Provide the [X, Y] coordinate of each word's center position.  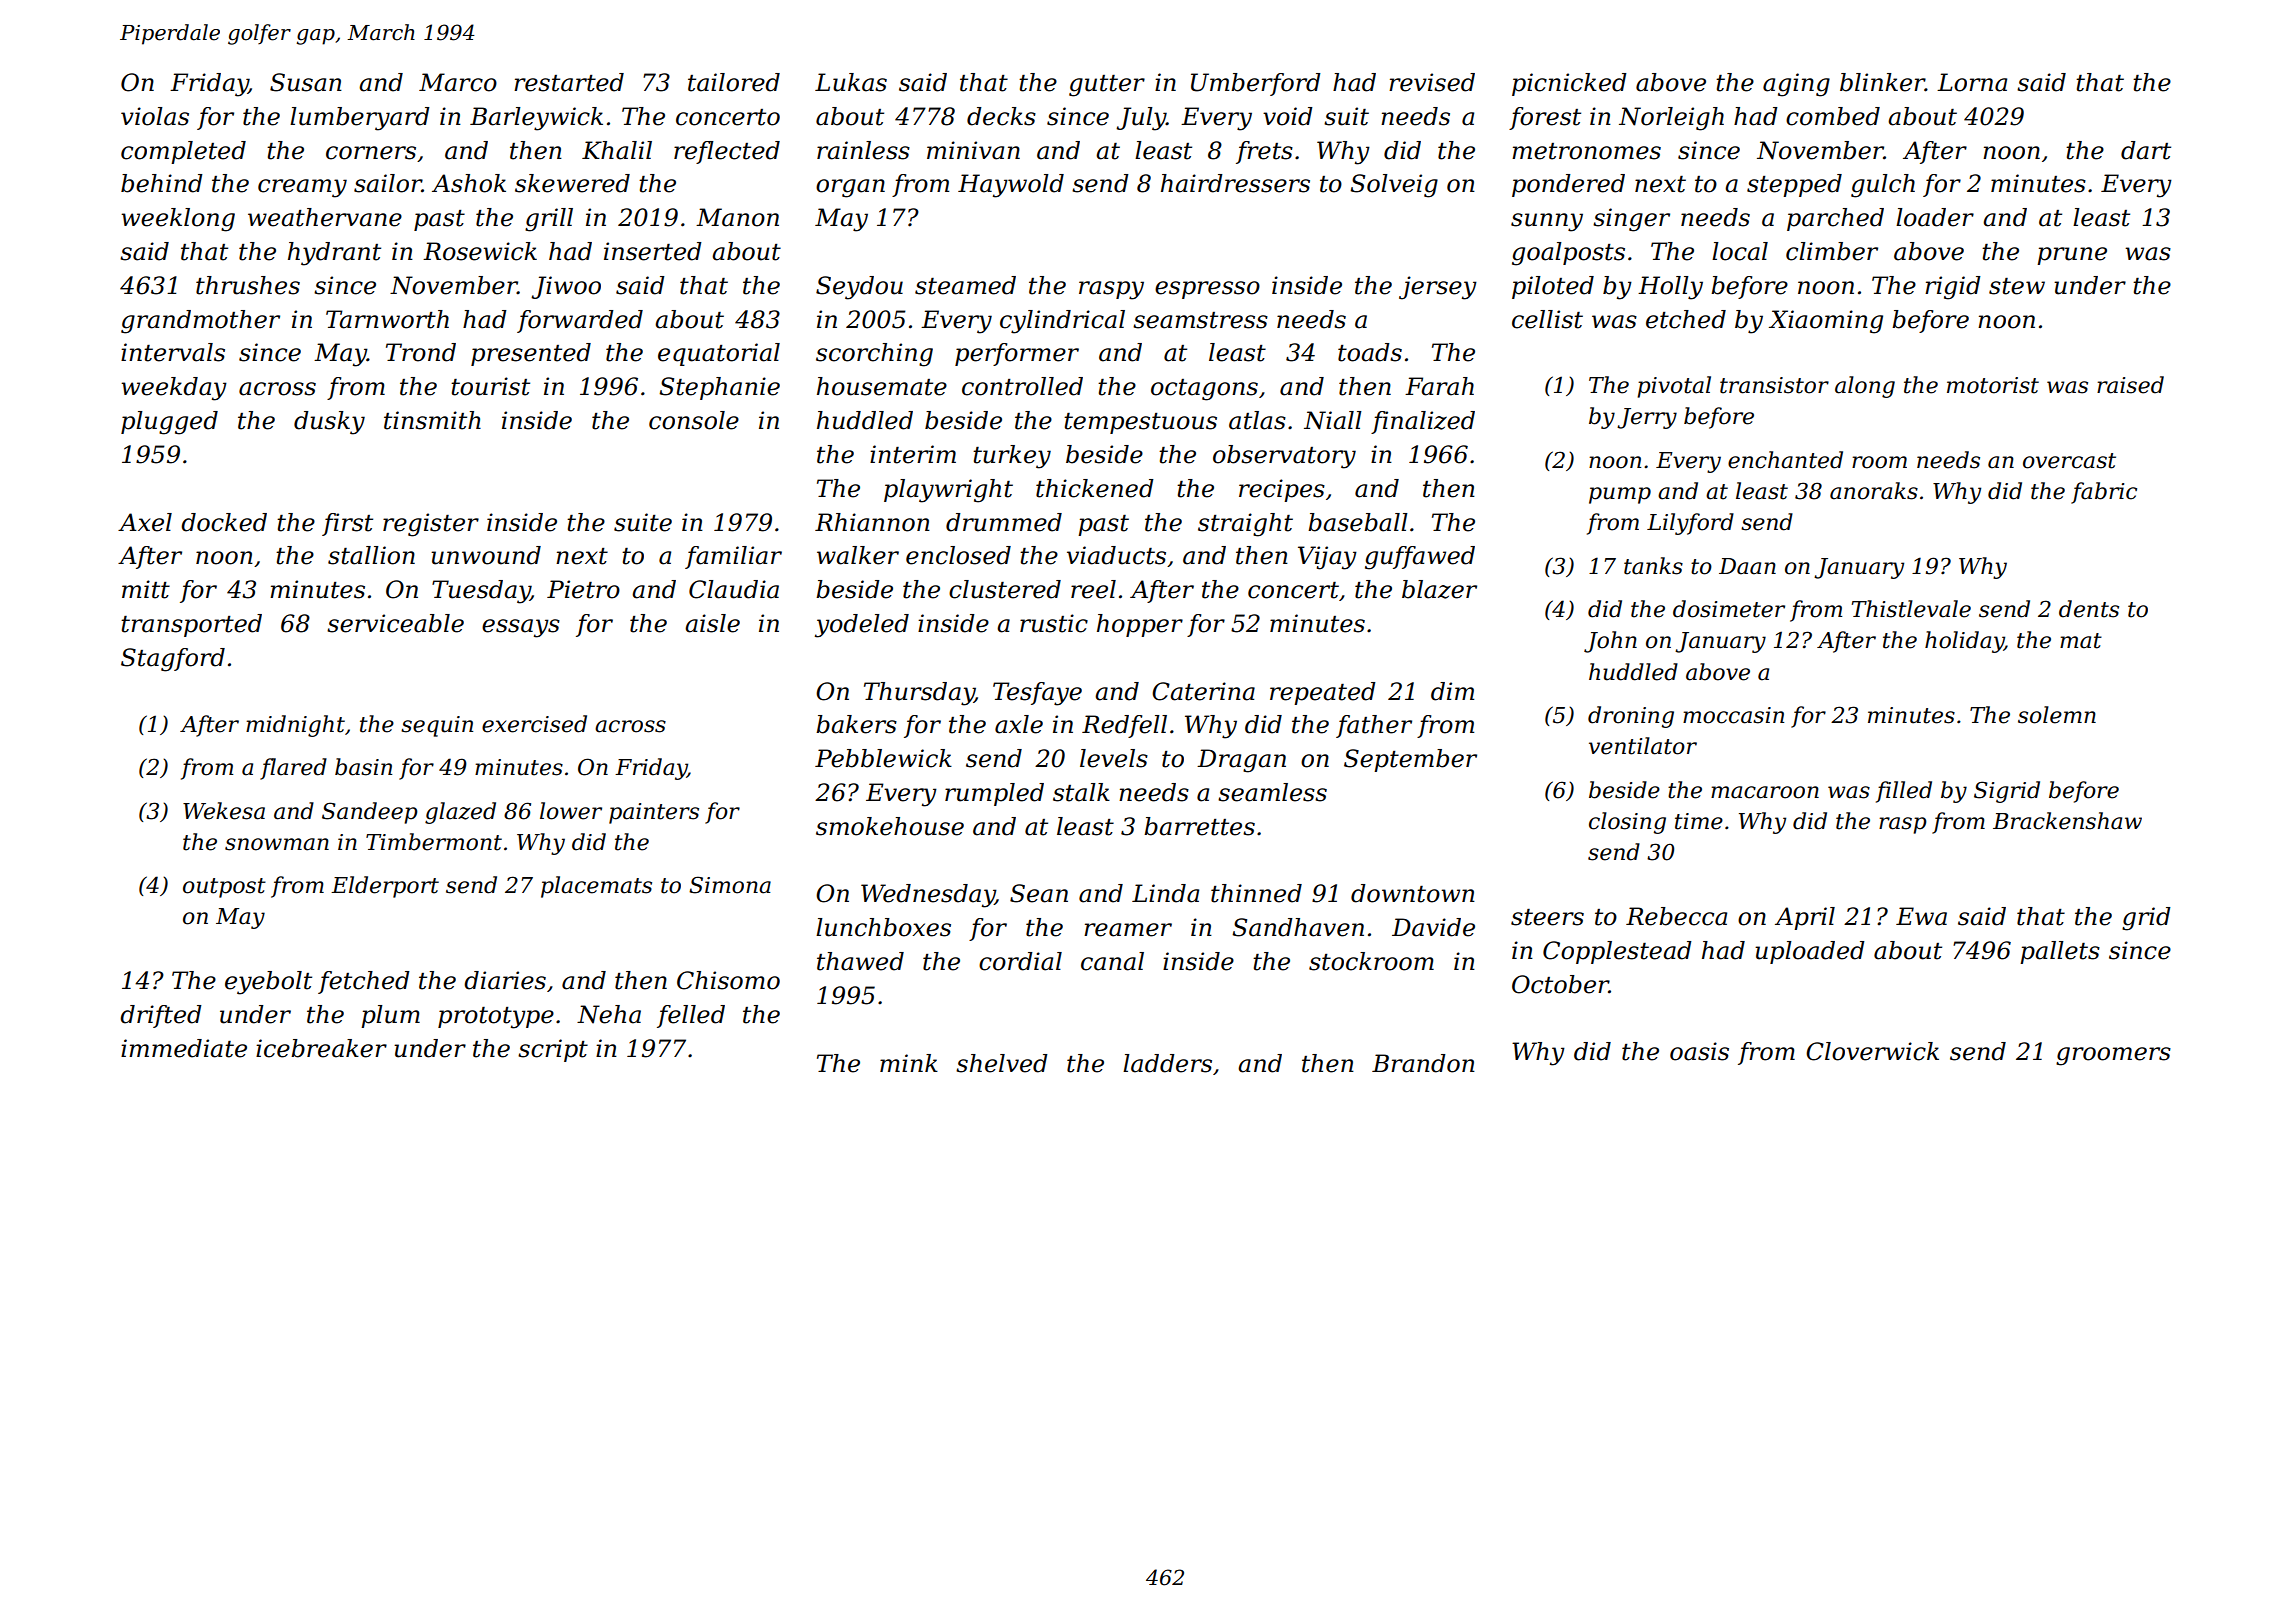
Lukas [851, 82]
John [1610, 642]
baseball [1358, 522]
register [431, 525]
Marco [458, 82]
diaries [505, 980]
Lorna [1972, 82]
